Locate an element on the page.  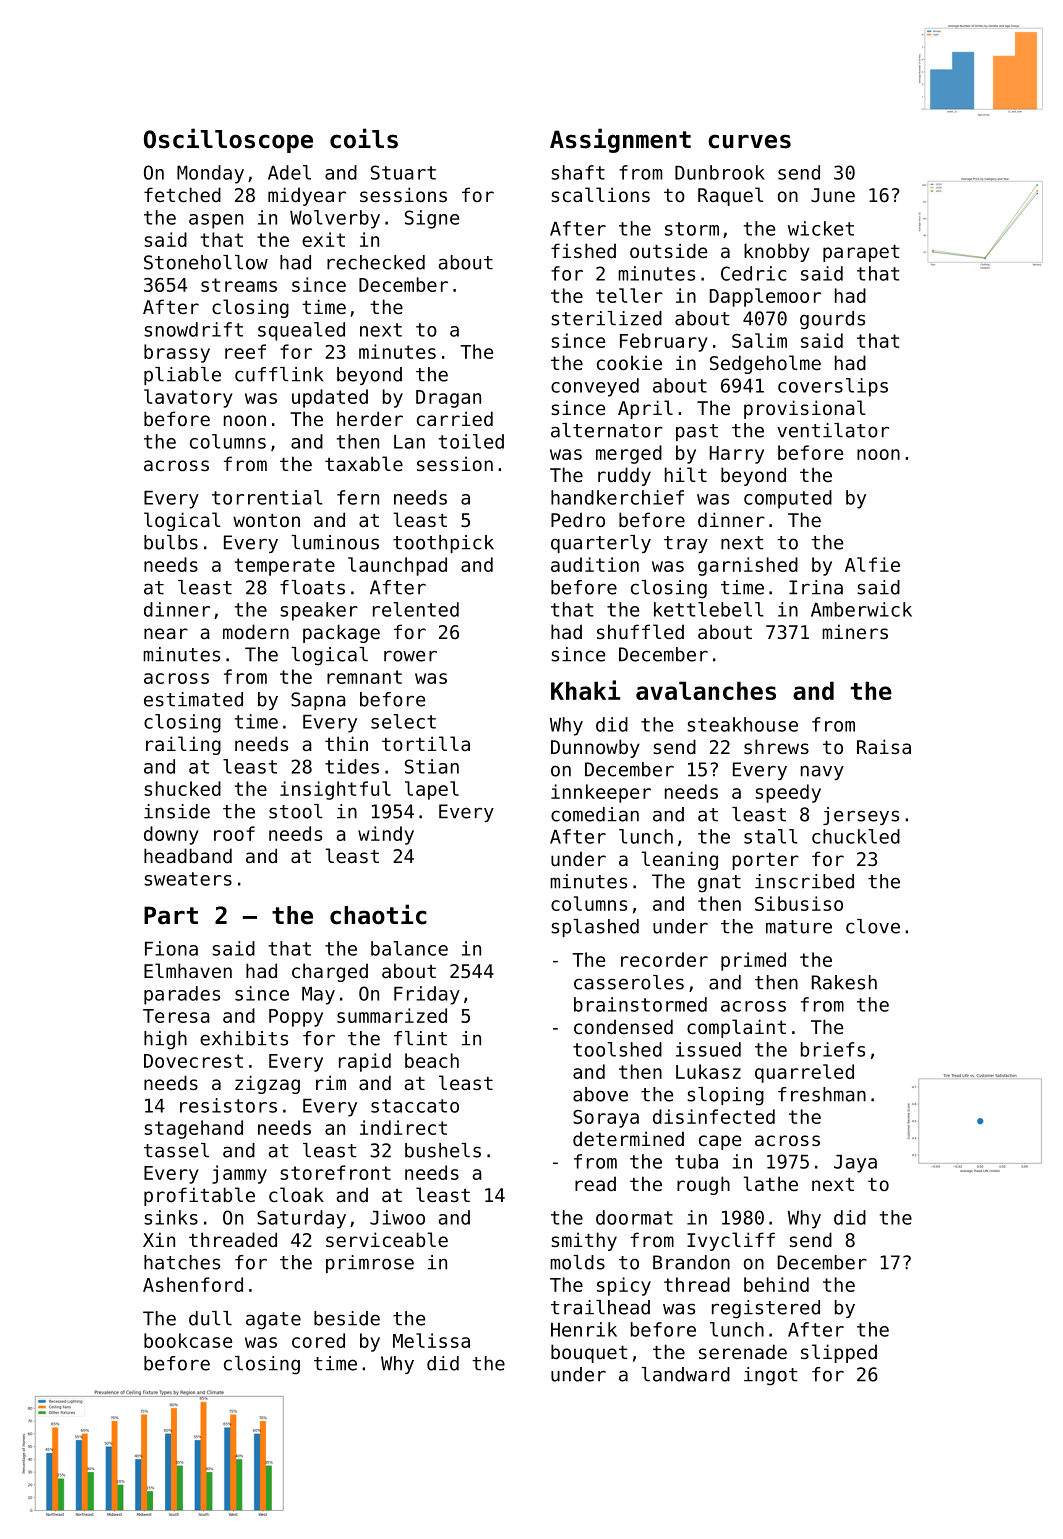
landward is located at coordinates (685, 1374).
